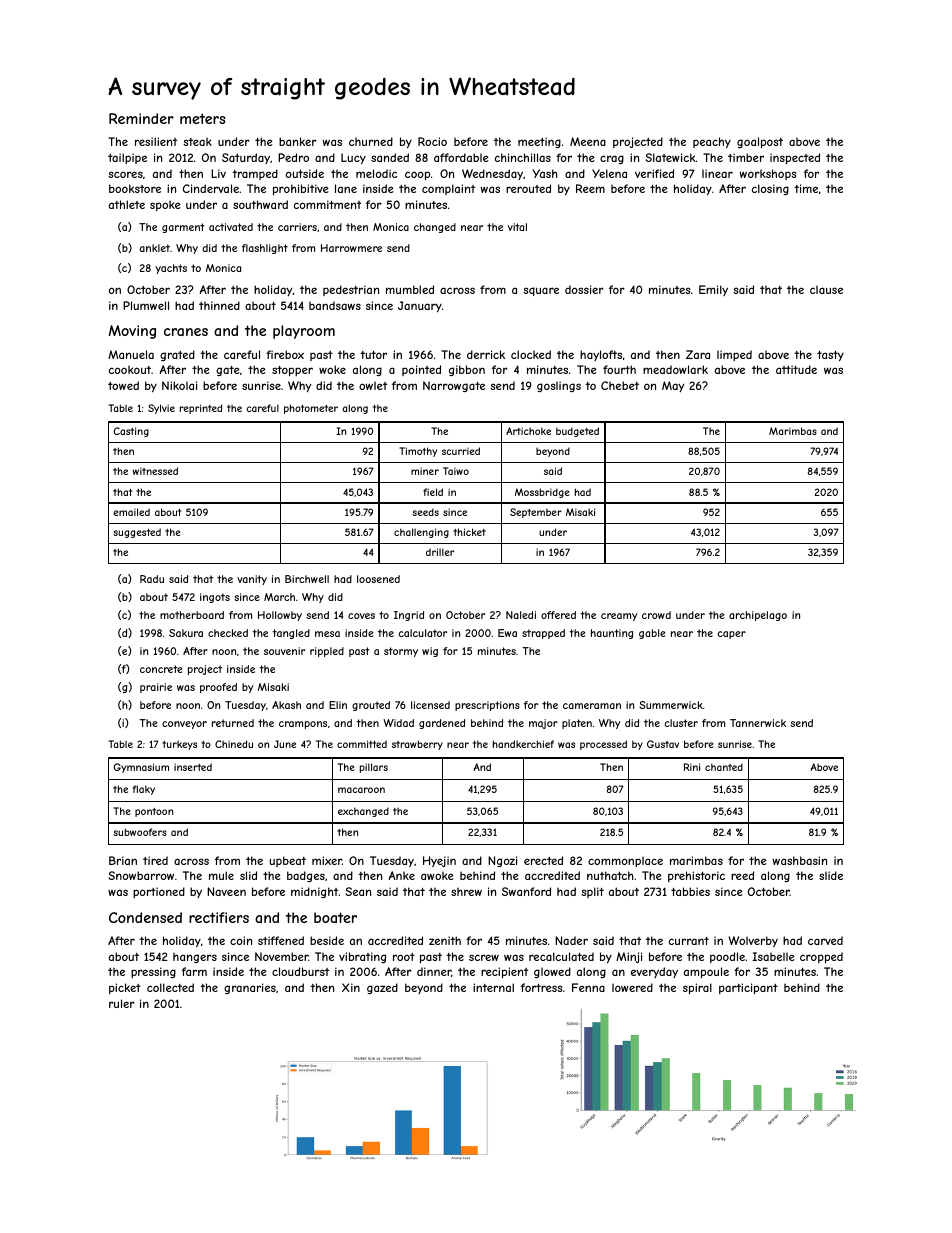 The height and width of the image is (1233, 952). I want to click on driller, so click(440, 552).
